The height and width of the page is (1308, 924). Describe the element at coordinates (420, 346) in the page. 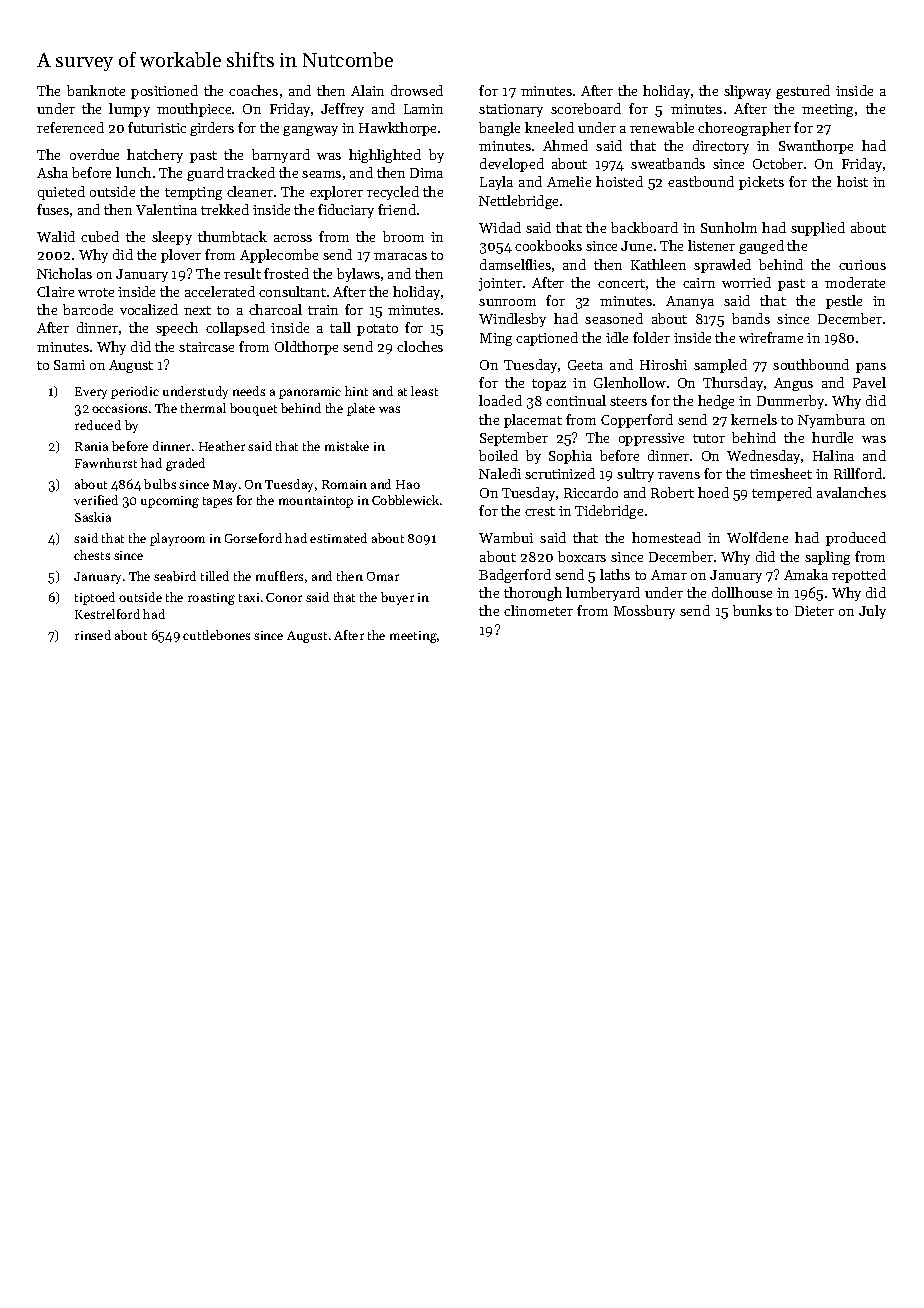

I see `cloches` at that location.
